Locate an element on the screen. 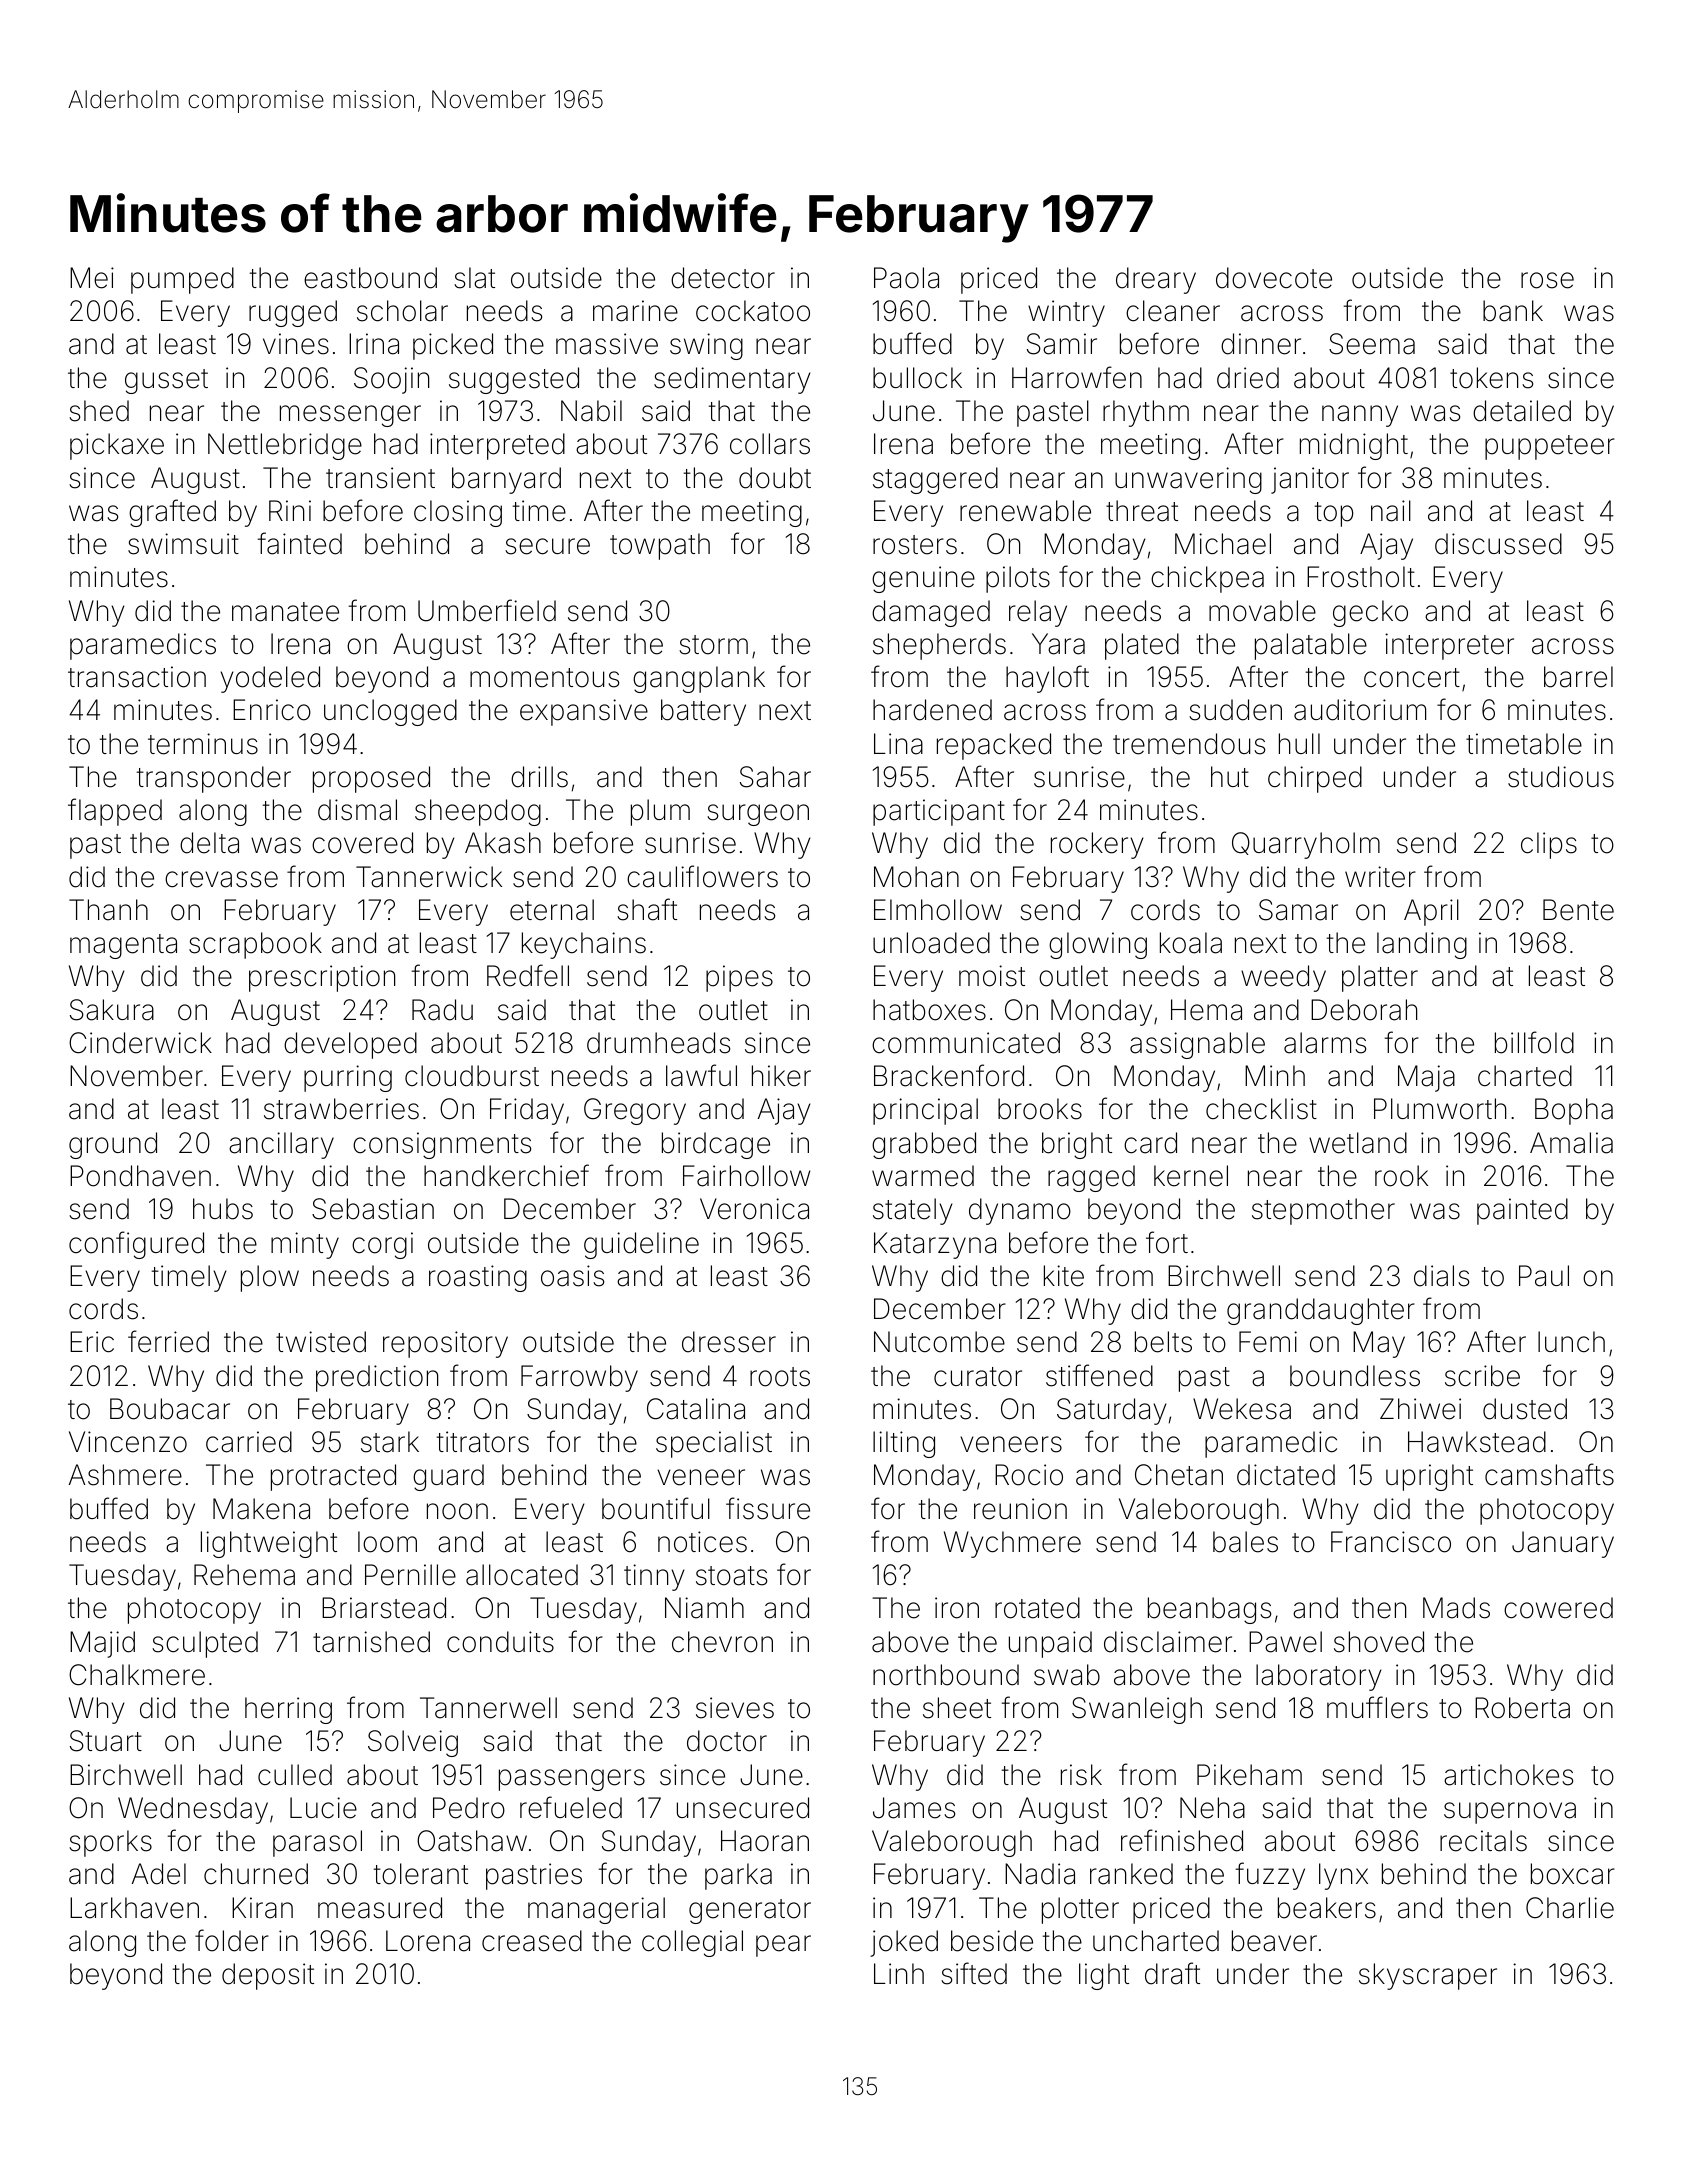  Nutcombe is located at coordinates (939, 1342).
